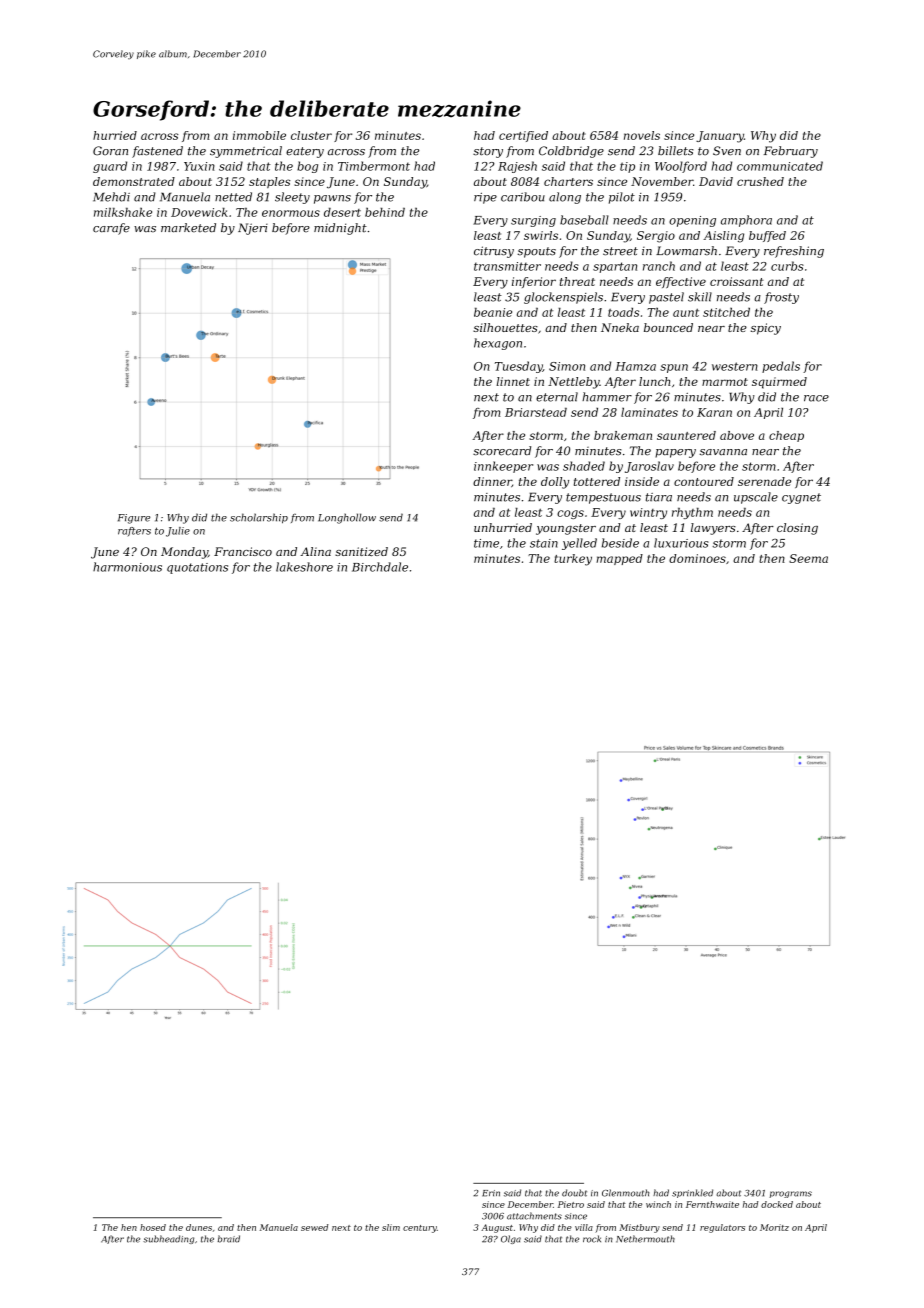 This screenshot has width=924, height=1308. I want to click on harmonious, so click(127, 567).
